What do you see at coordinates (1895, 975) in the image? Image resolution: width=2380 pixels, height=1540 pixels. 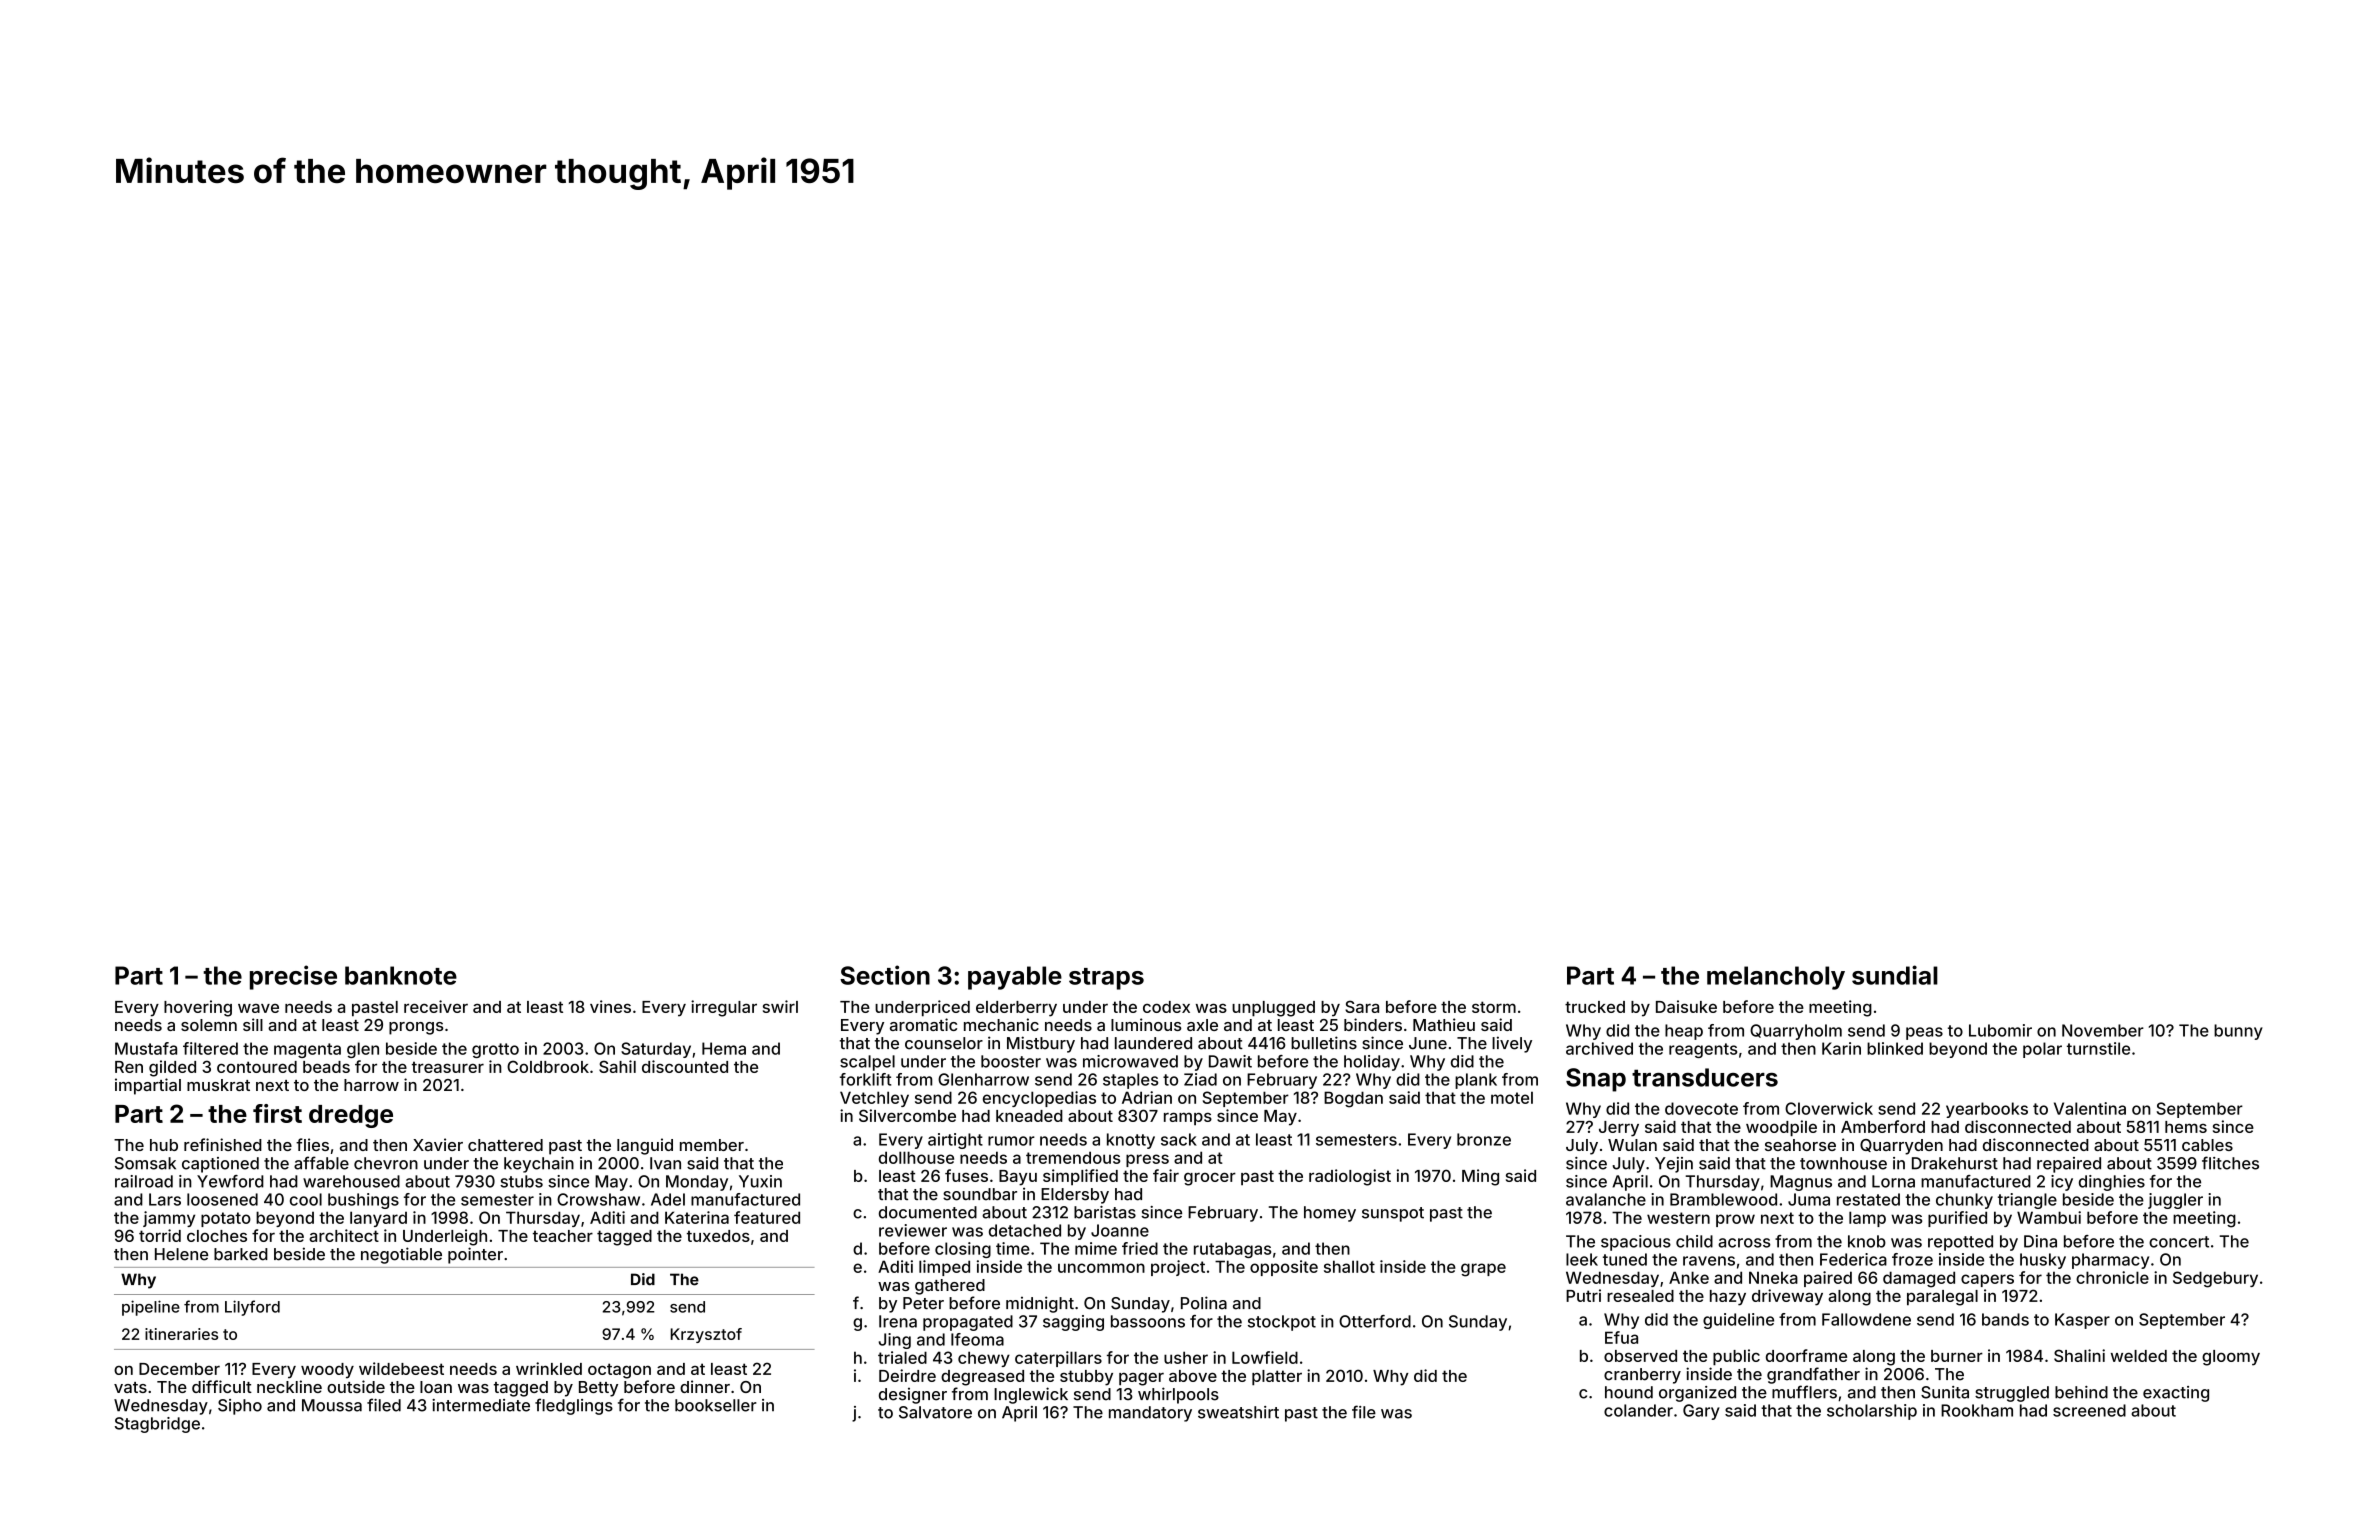 I see `sundial` at bounding box center [1895, 975].
